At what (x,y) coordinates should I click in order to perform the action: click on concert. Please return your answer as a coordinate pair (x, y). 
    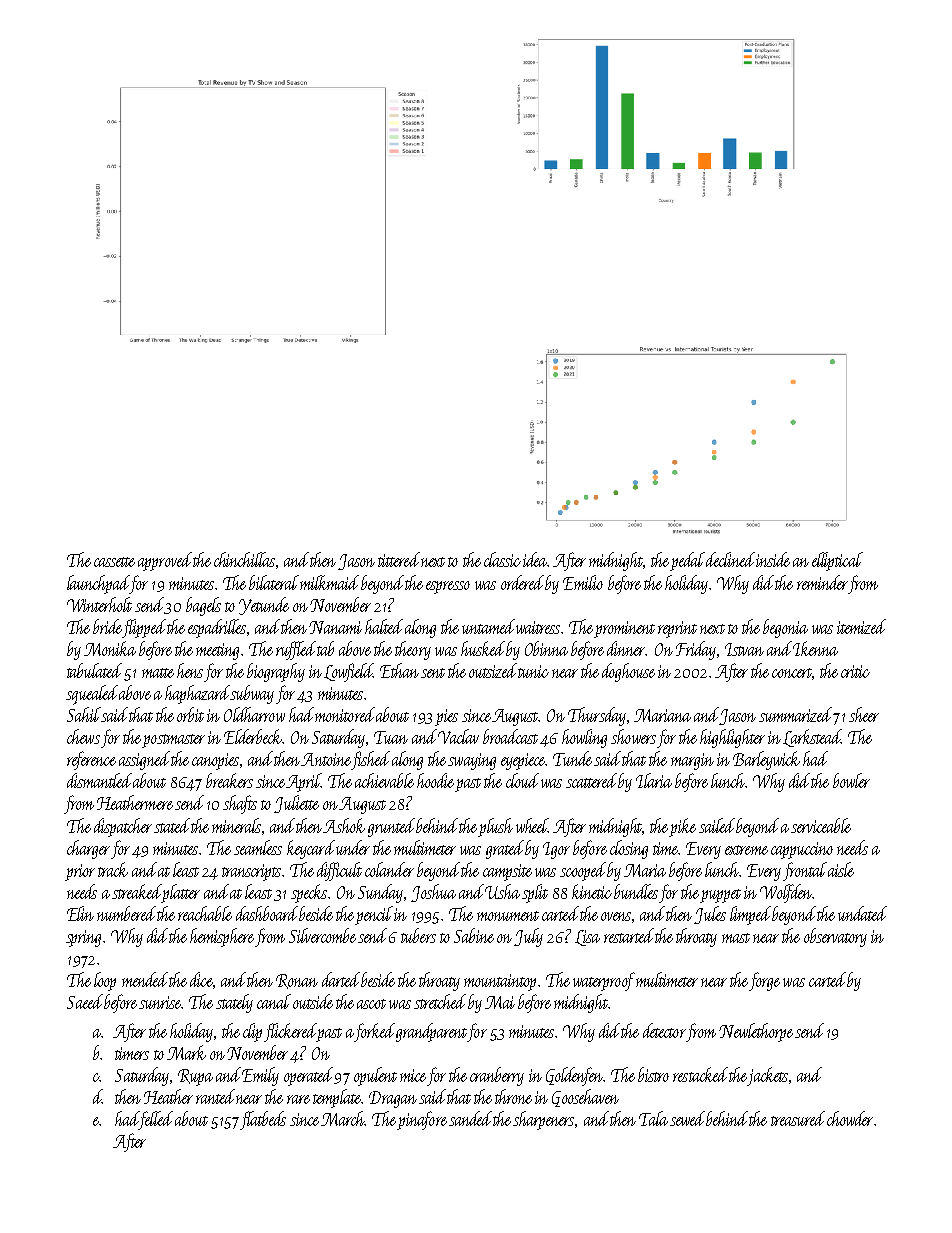
    Looking at the image, I should click on (792, 673).
